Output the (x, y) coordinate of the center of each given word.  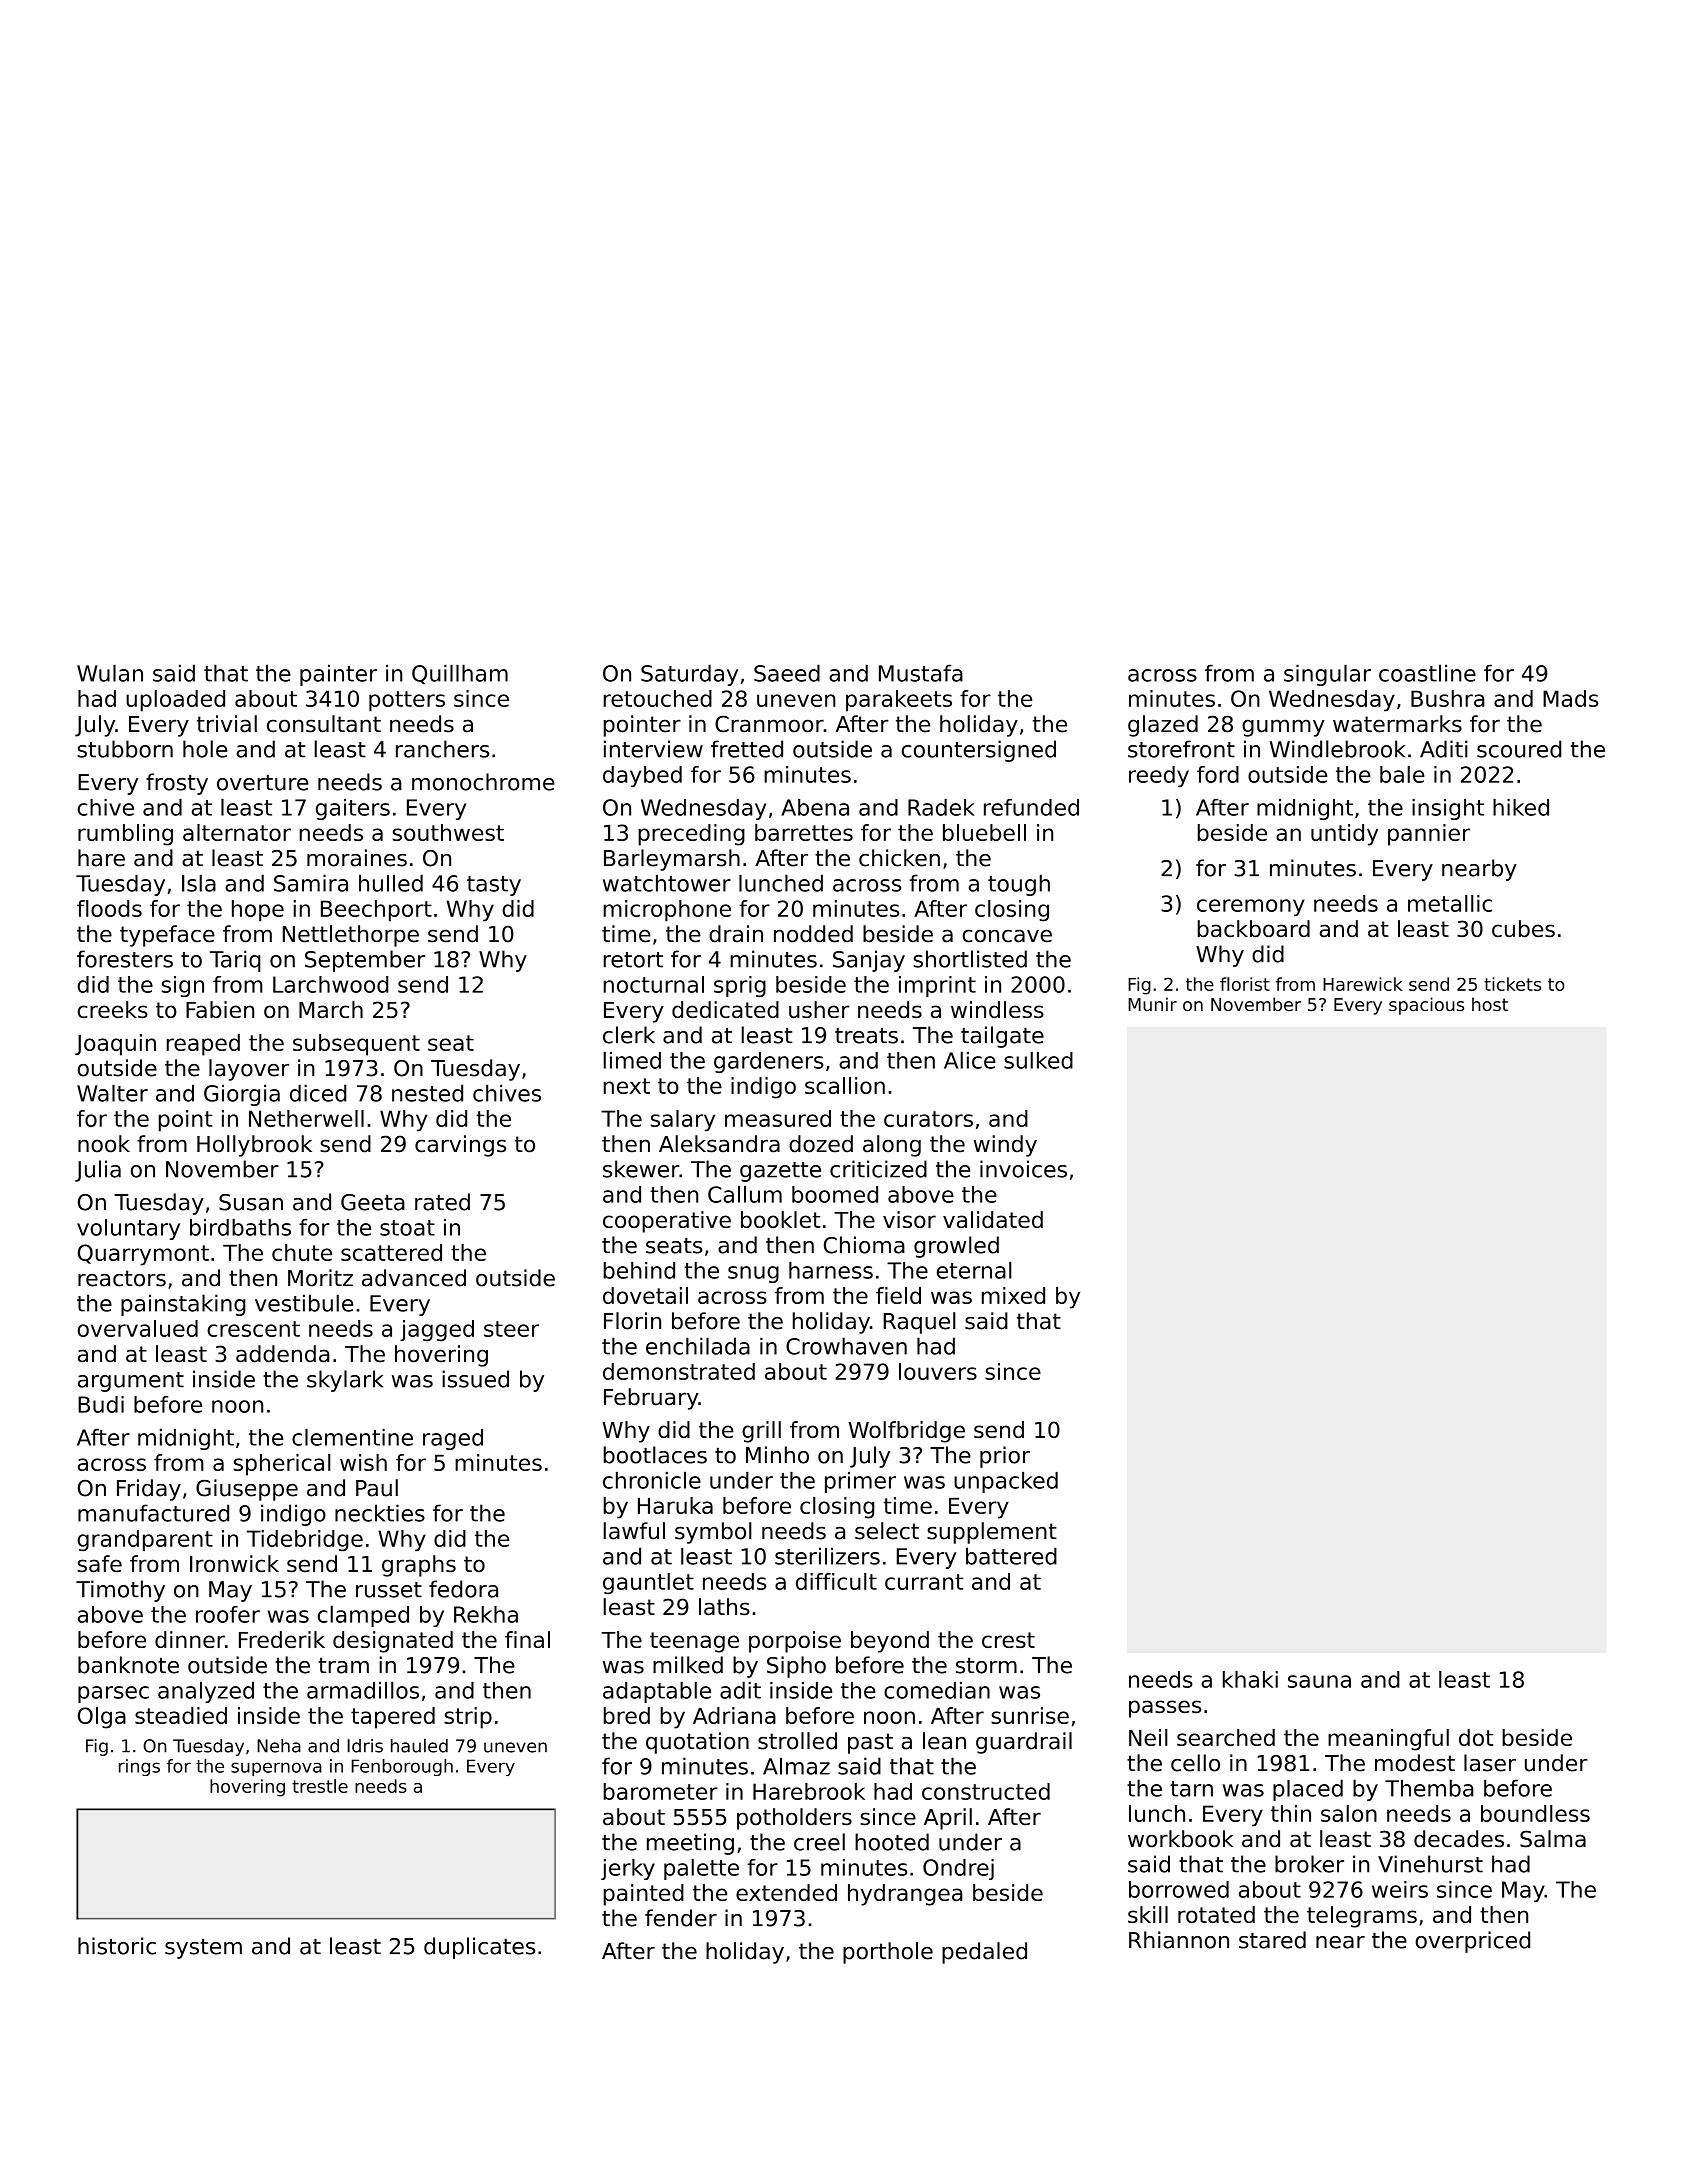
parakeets (899, 701)
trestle (320, 1786)
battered (1011, 1556)
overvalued (137, 1328)
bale (1402, 774)
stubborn (125, 749)
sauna (1319, 1681)
